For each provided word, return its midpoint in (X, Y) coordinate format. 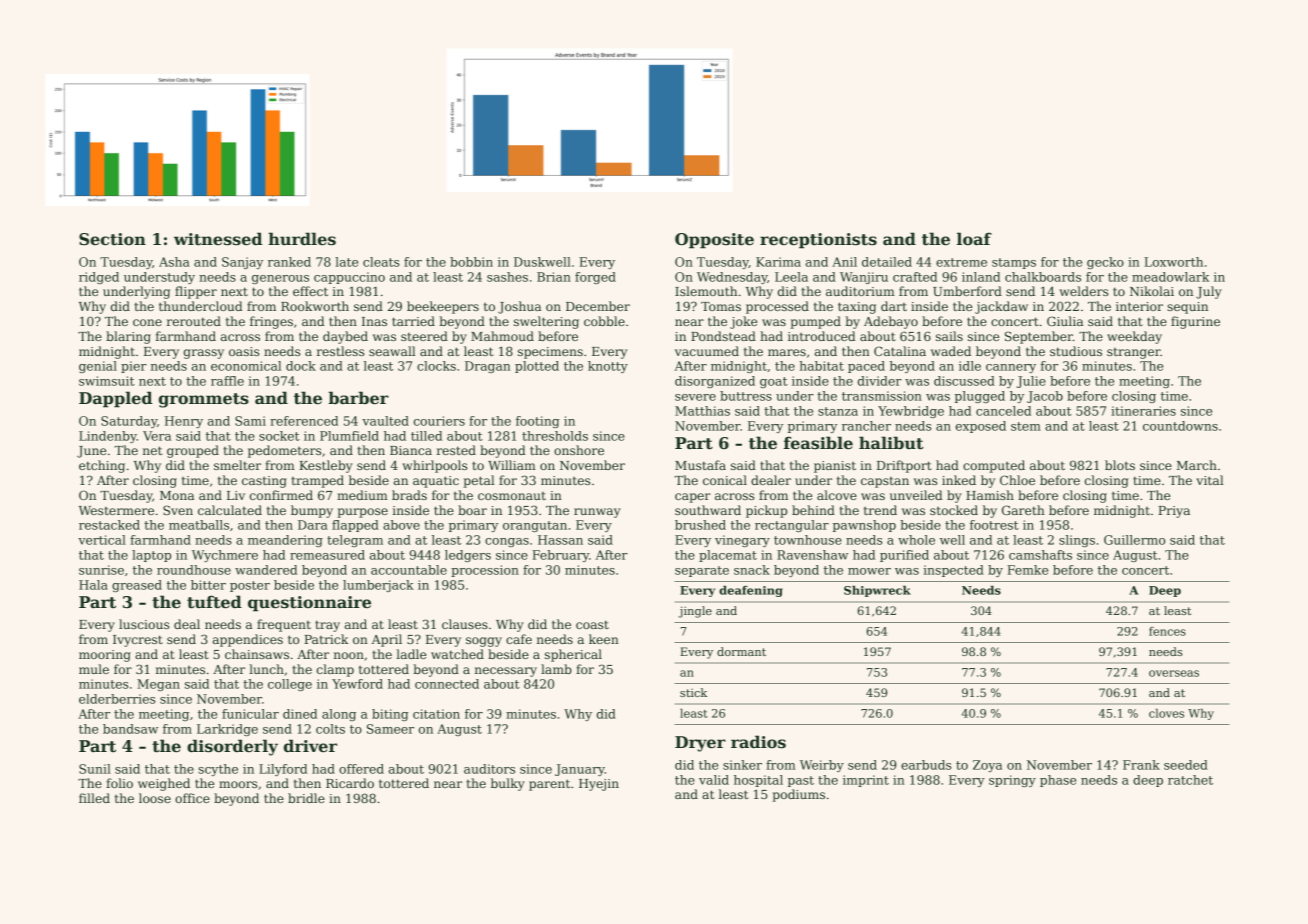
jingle (695, 612)
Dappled (115, 399)
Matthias (702, 411)
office (192, 798)
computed (994, 466)
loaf (974, 238)
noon (349, 655)
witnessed (218, 239)
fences (1167, 631)
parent (549, 785)
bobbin (471, 262)
